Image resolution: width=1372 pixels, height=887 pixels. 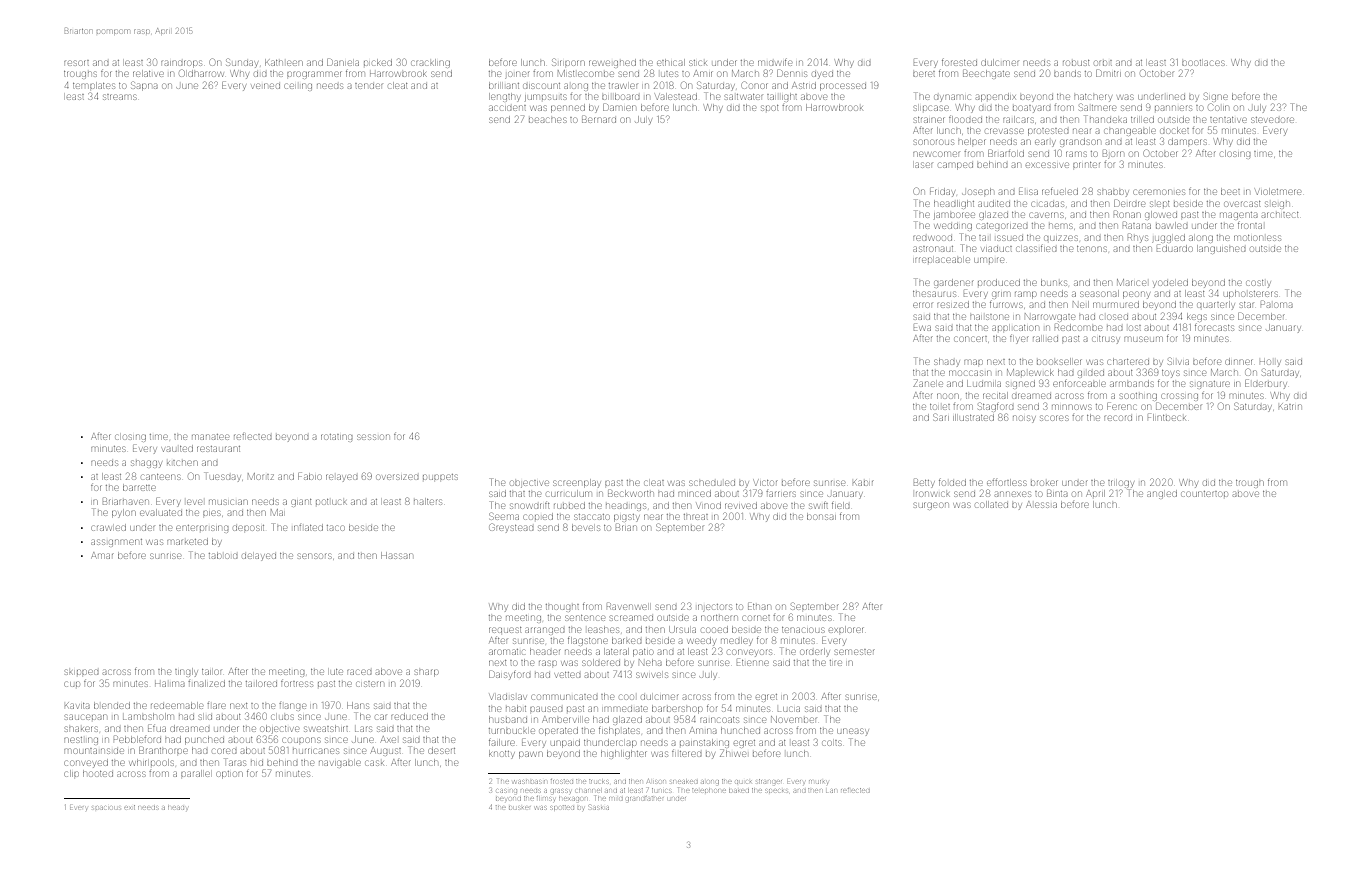 I want to click on bootlaces, so click(x=1203, y=63).
